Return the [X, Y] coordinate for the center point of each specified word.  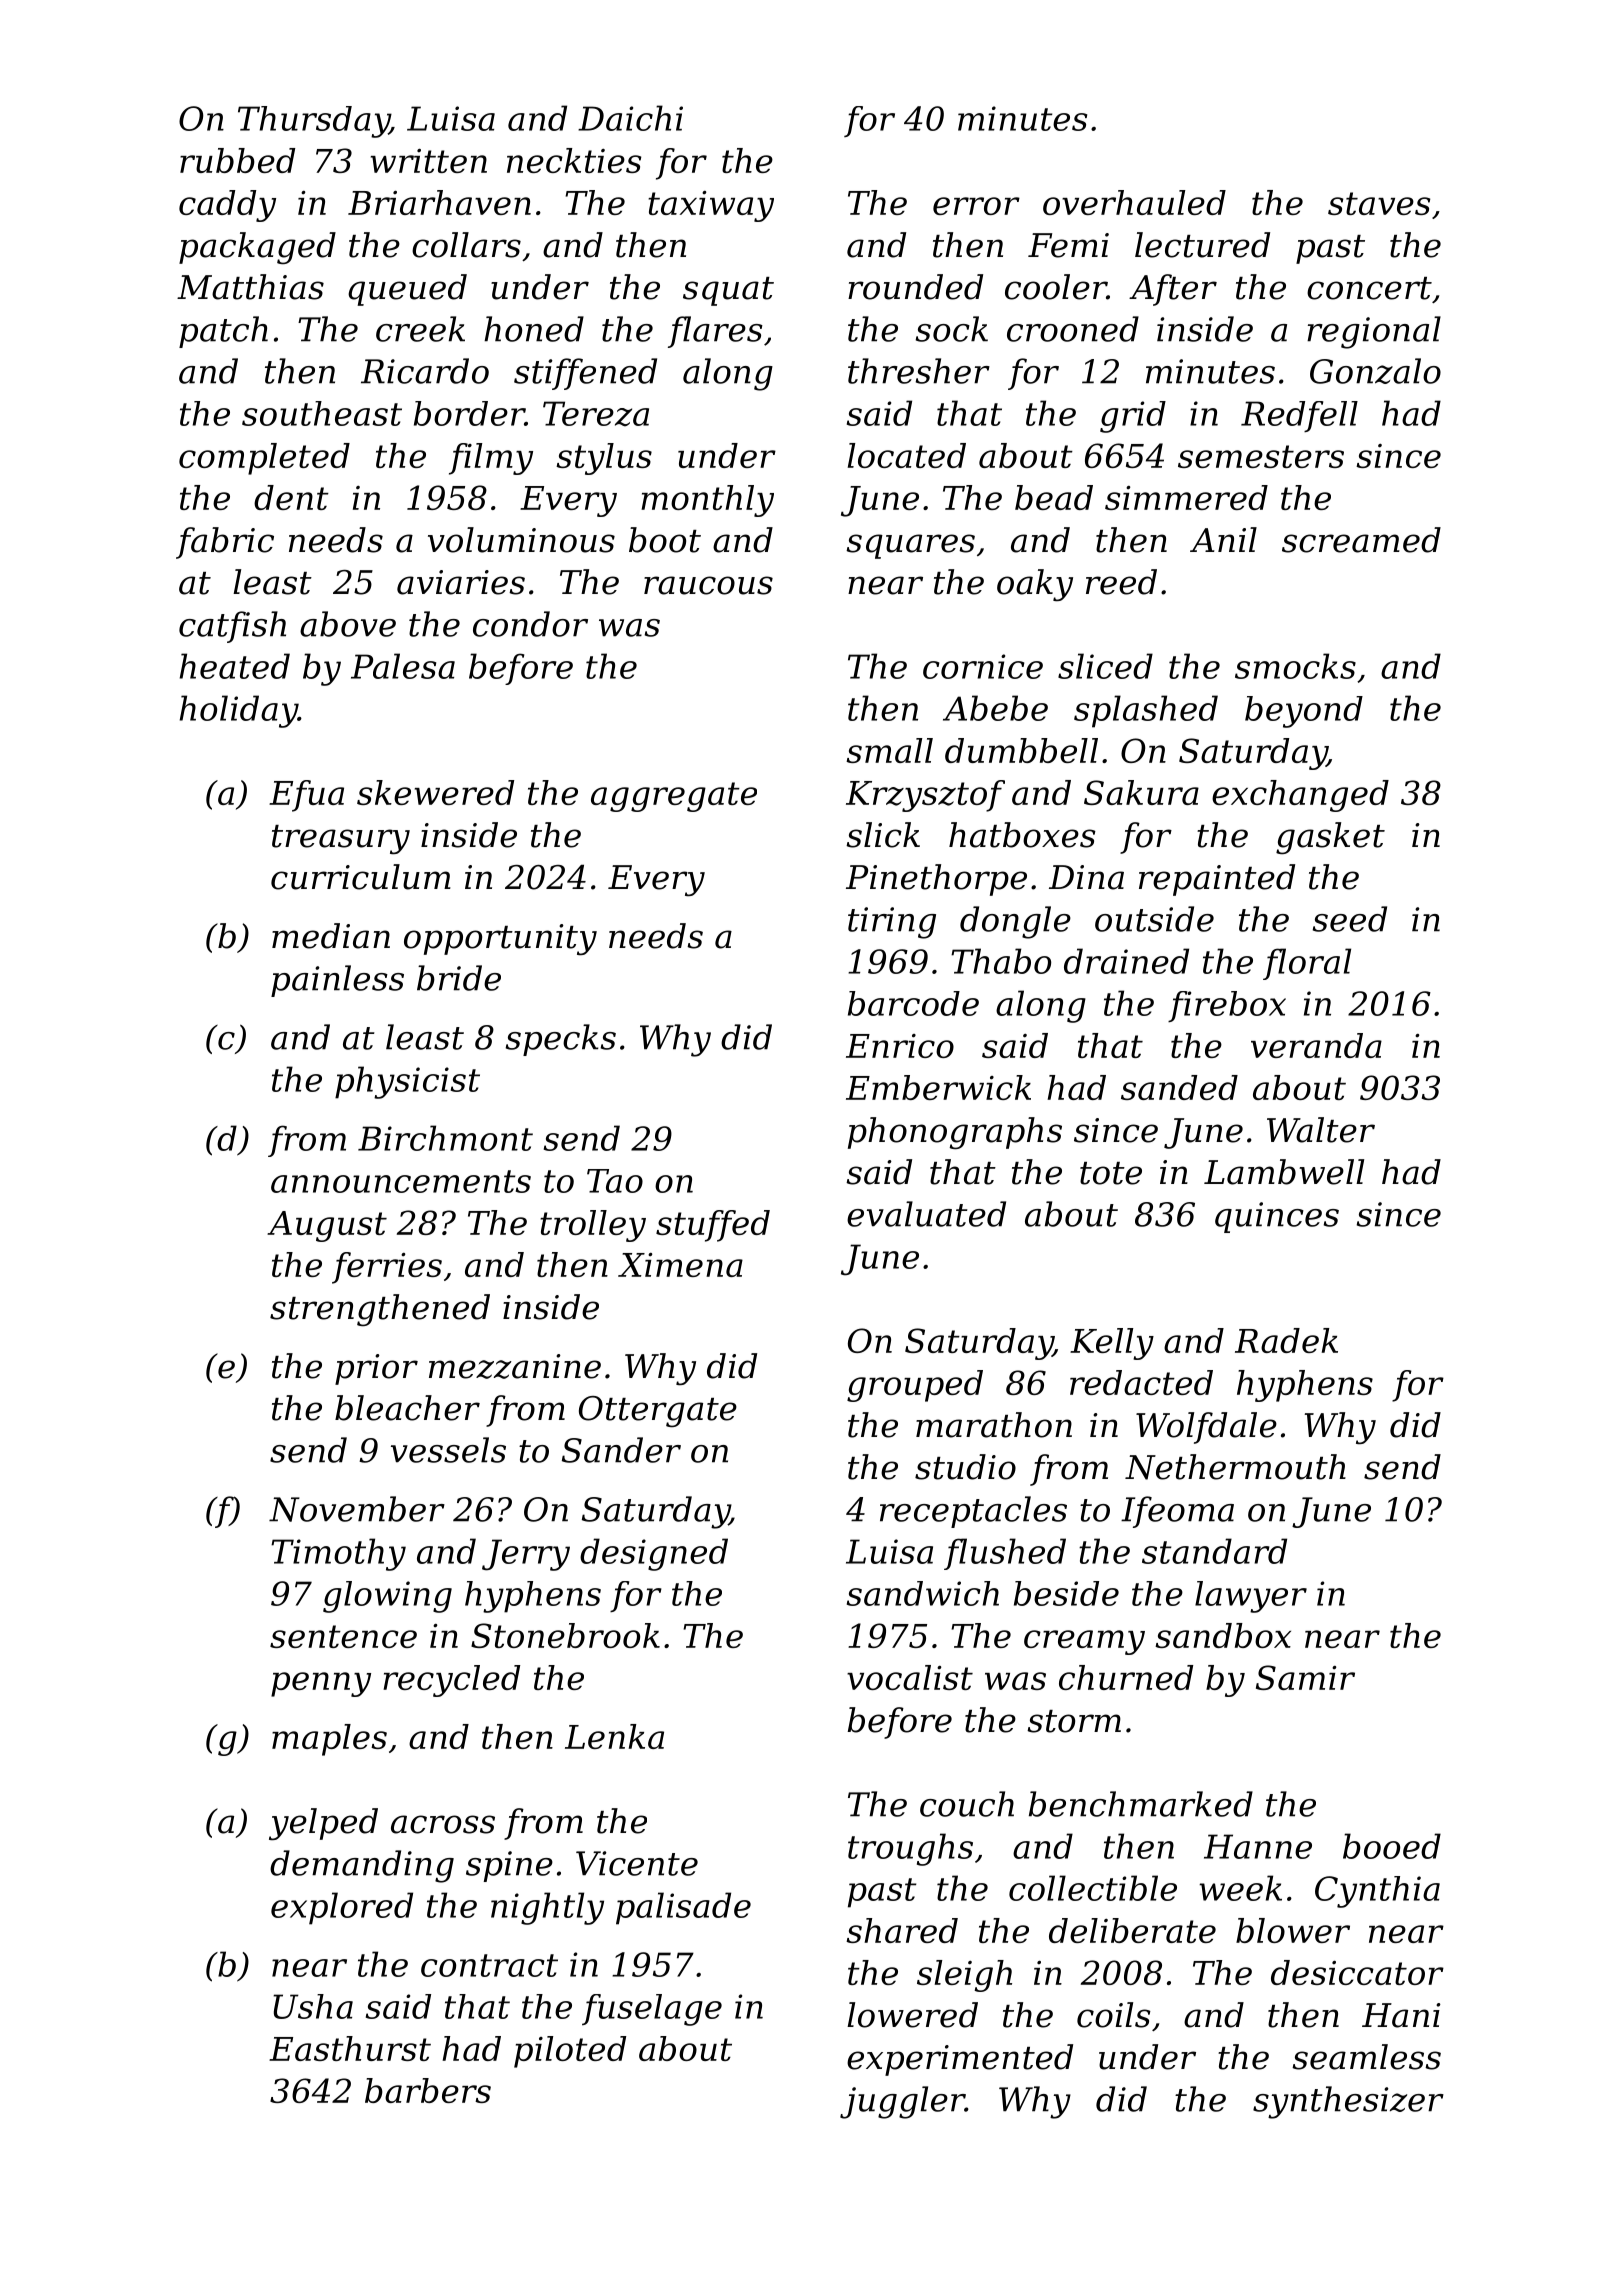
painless [337, 981]
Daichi [630, 118]
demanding [362, 1866]
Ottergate [658, 1411]
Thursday [313, 122]
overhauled [1134, 202]
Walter [1321, 1130]
